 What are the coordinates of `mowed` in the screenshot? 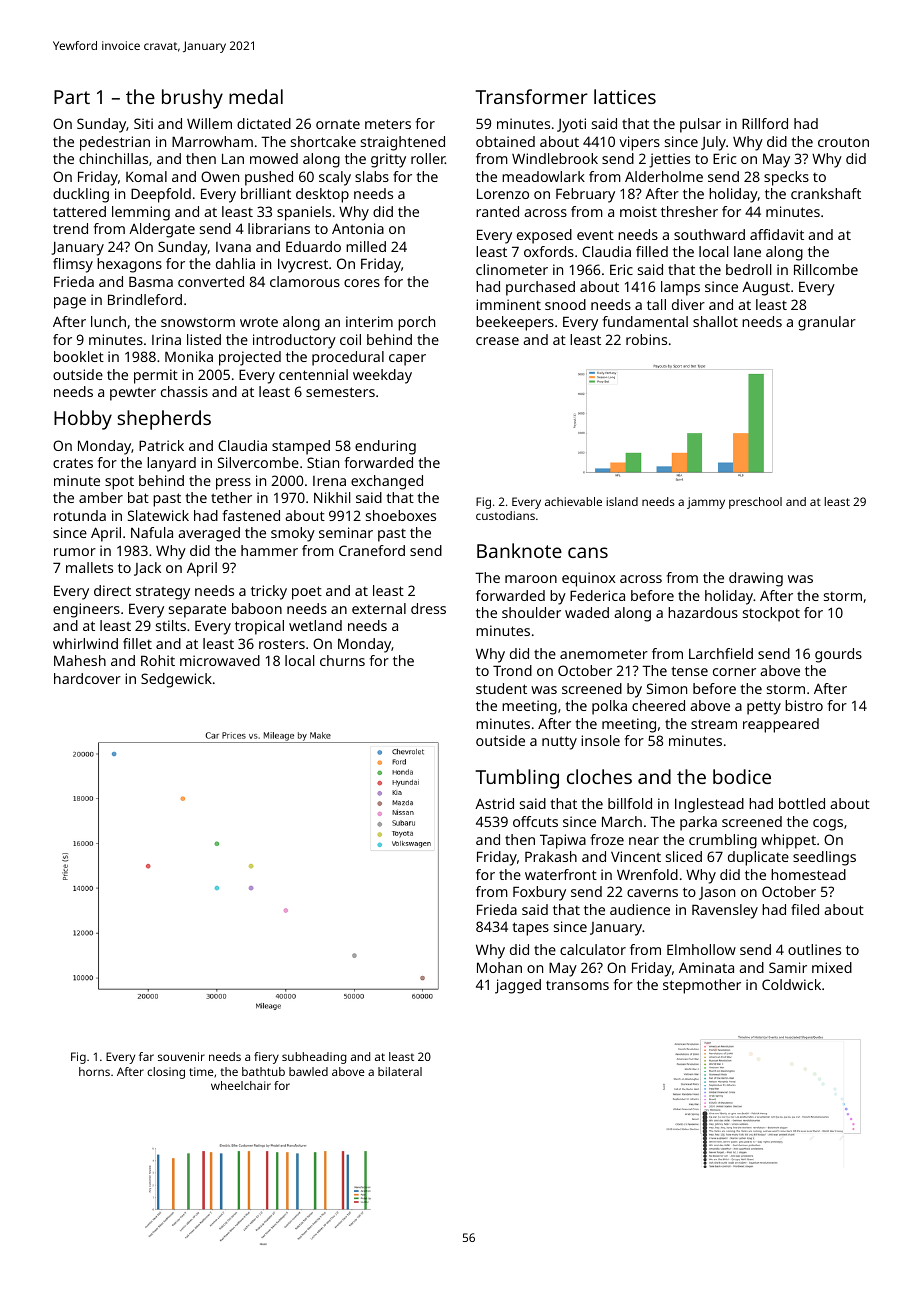 It's located at (274, 158).
